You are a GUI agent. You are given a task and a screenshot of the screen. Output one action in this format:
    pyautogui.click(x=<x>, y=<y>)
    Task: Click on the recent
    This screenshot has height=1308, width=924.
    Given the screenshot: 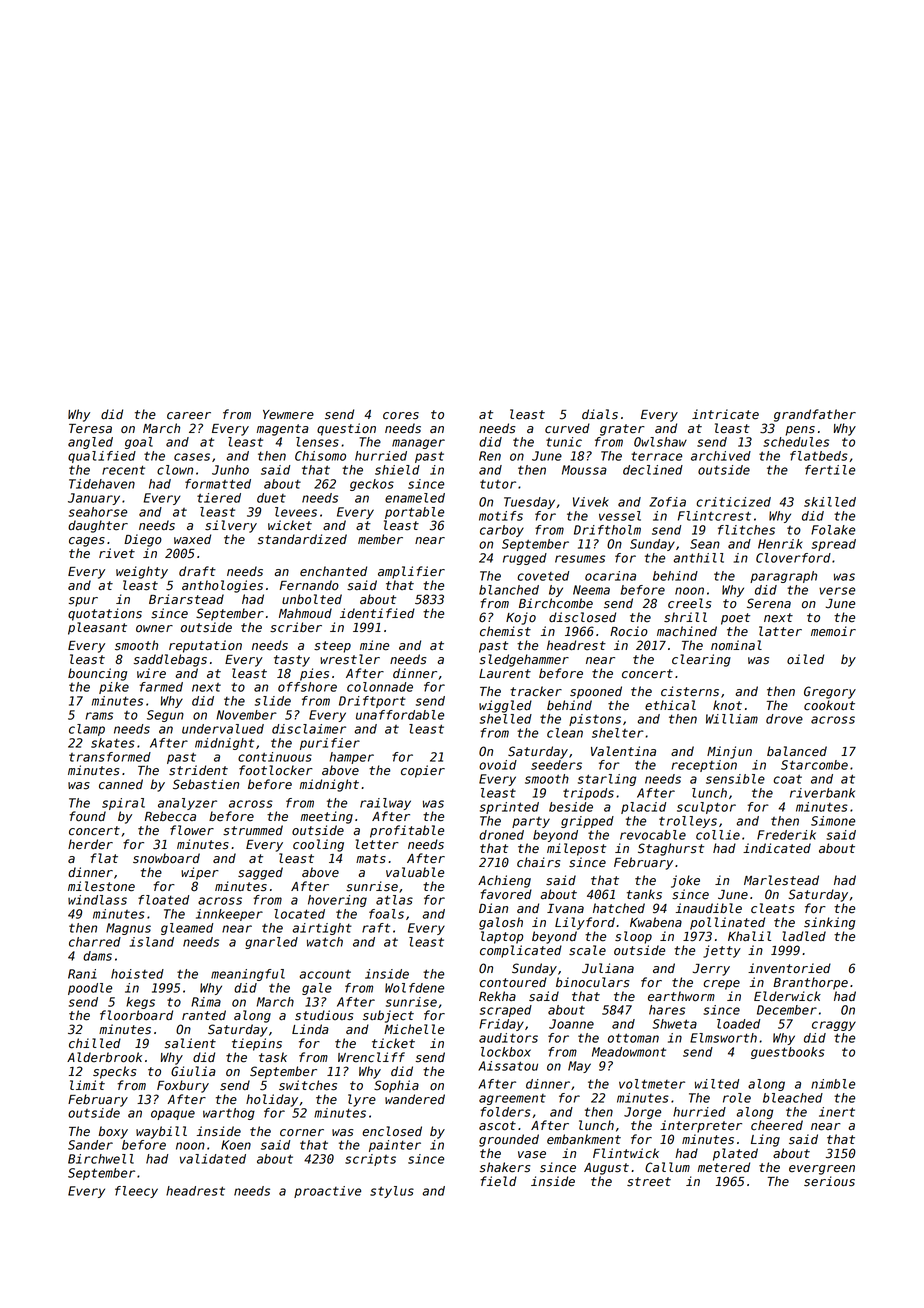 What is the action you would take?
    pyautogui.click(x=123, y=470)
